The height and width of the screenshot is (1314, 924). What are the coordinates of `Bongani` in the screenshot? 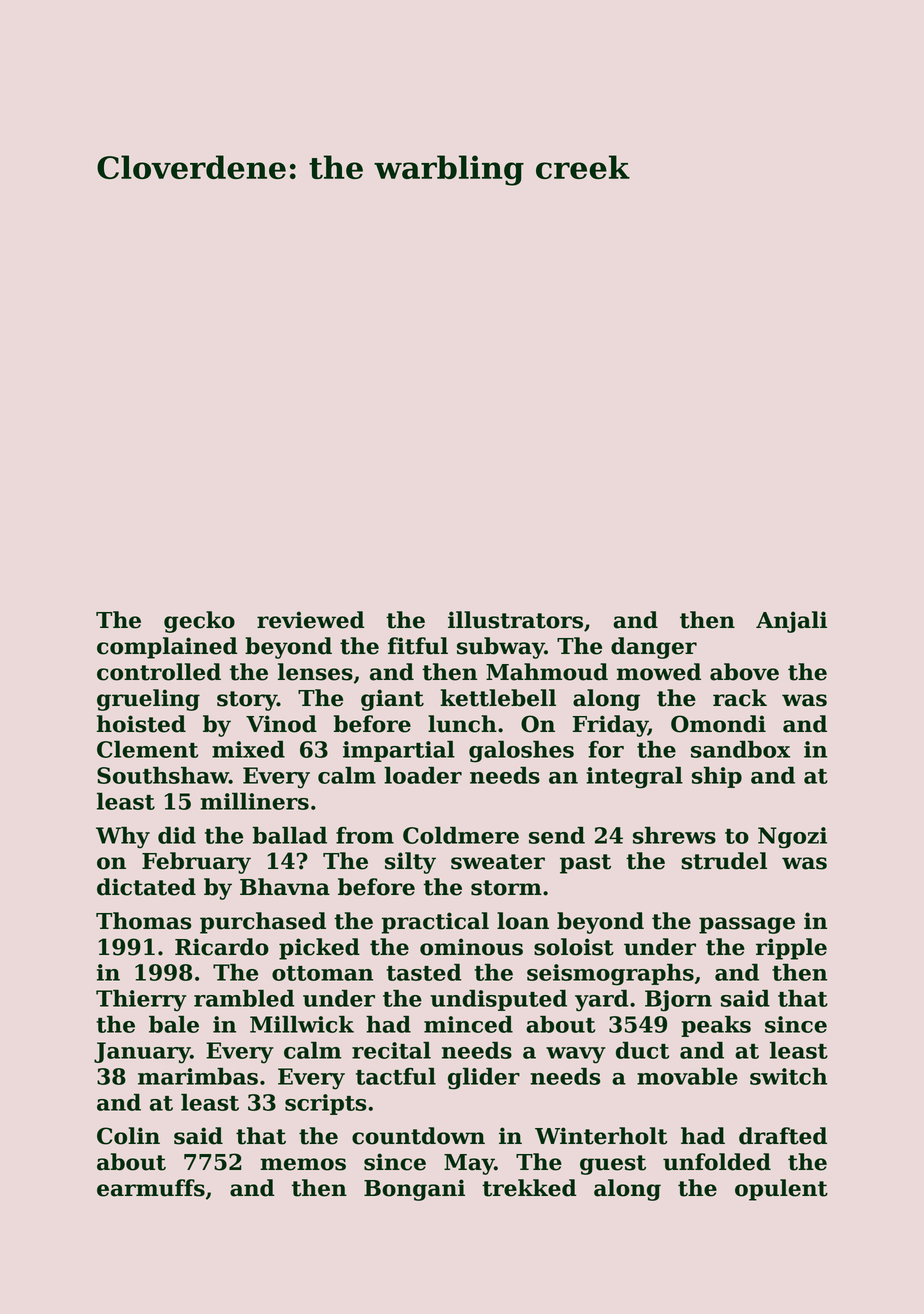 It's located at (414, 1190).
